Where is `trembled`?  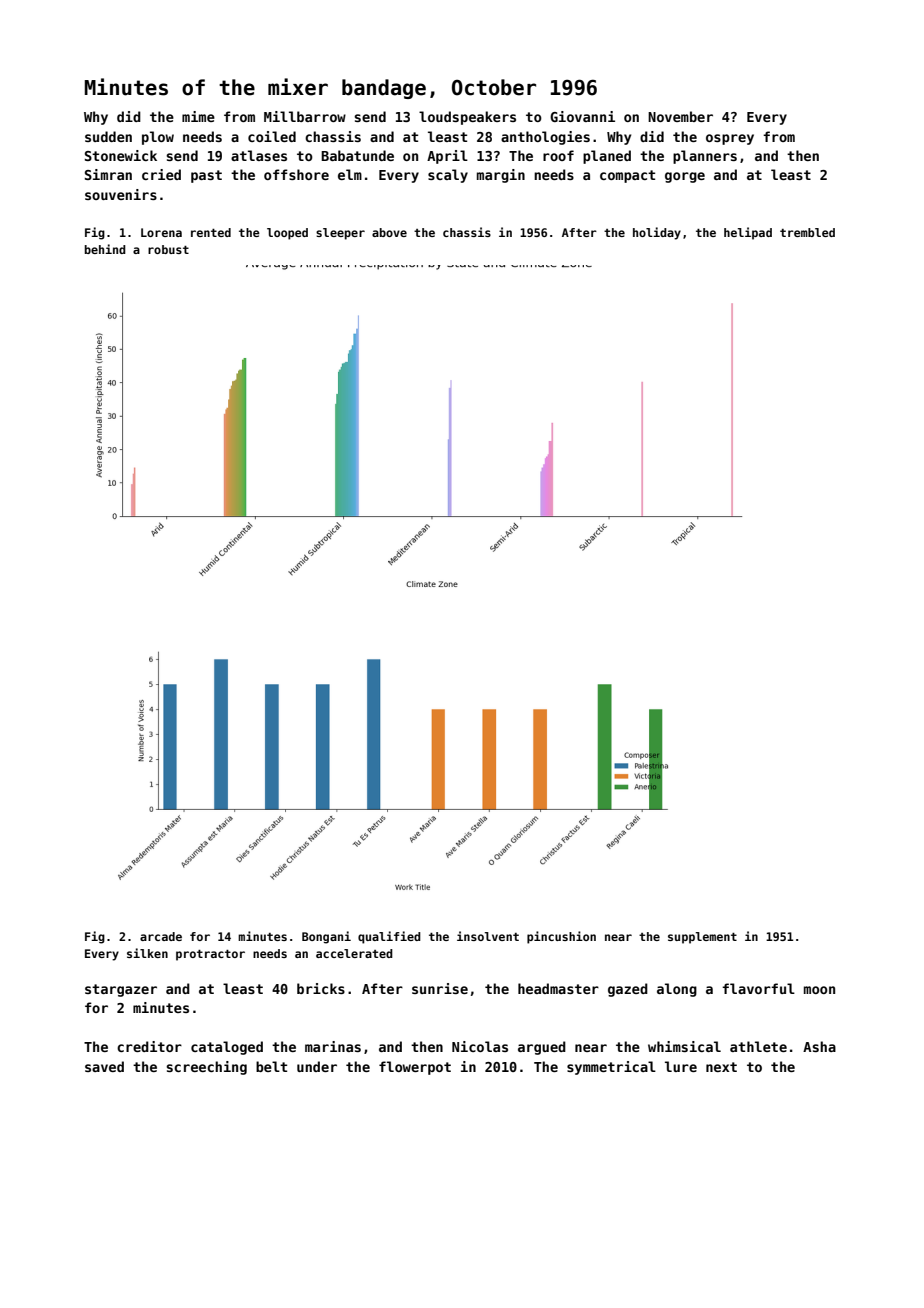
trembled is located at coordinates (807, 232).
